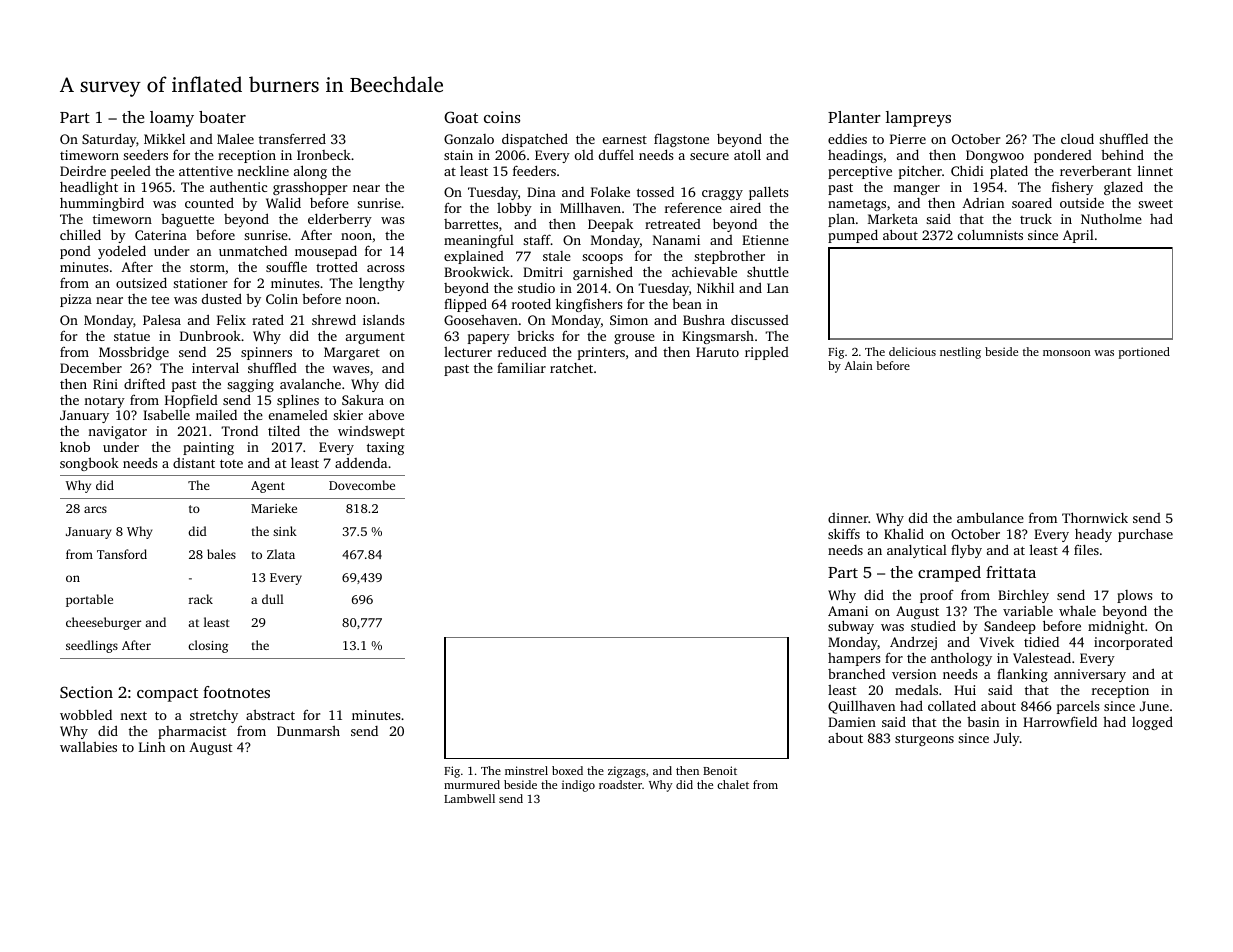 The image size is (1233, 952). What do you see at coordinates (602, 259) in the screenshot?
I see `scoops` at bounding box center [602, 259].
